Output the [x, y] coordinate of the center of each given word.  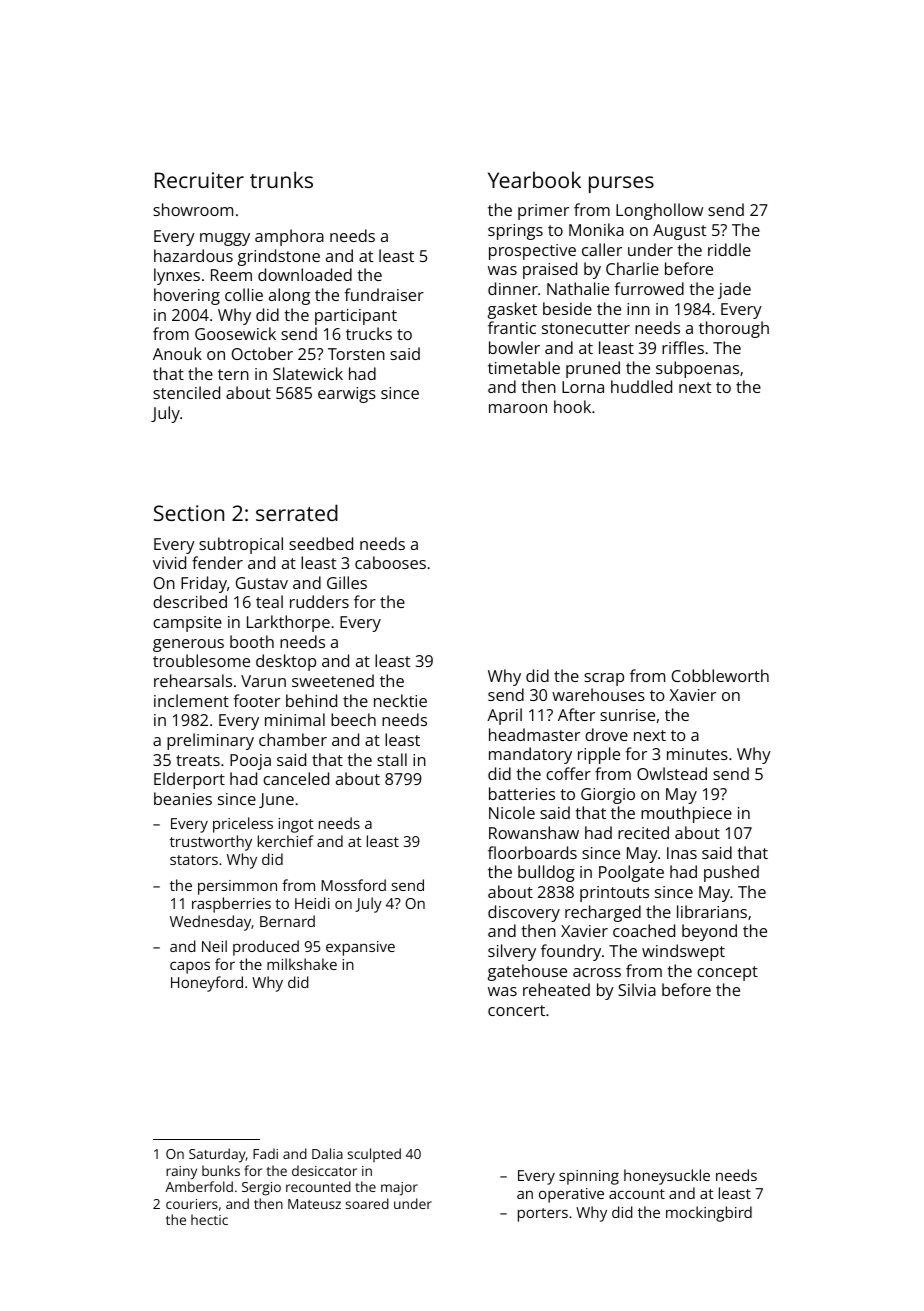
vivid [169, 562]
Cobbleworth [720, 675]
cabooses [390, 562]
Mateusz [314, 1204]
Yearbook [534, 179]
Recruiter [199, 180]
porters [543, 1215]
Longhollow [659, 211]
